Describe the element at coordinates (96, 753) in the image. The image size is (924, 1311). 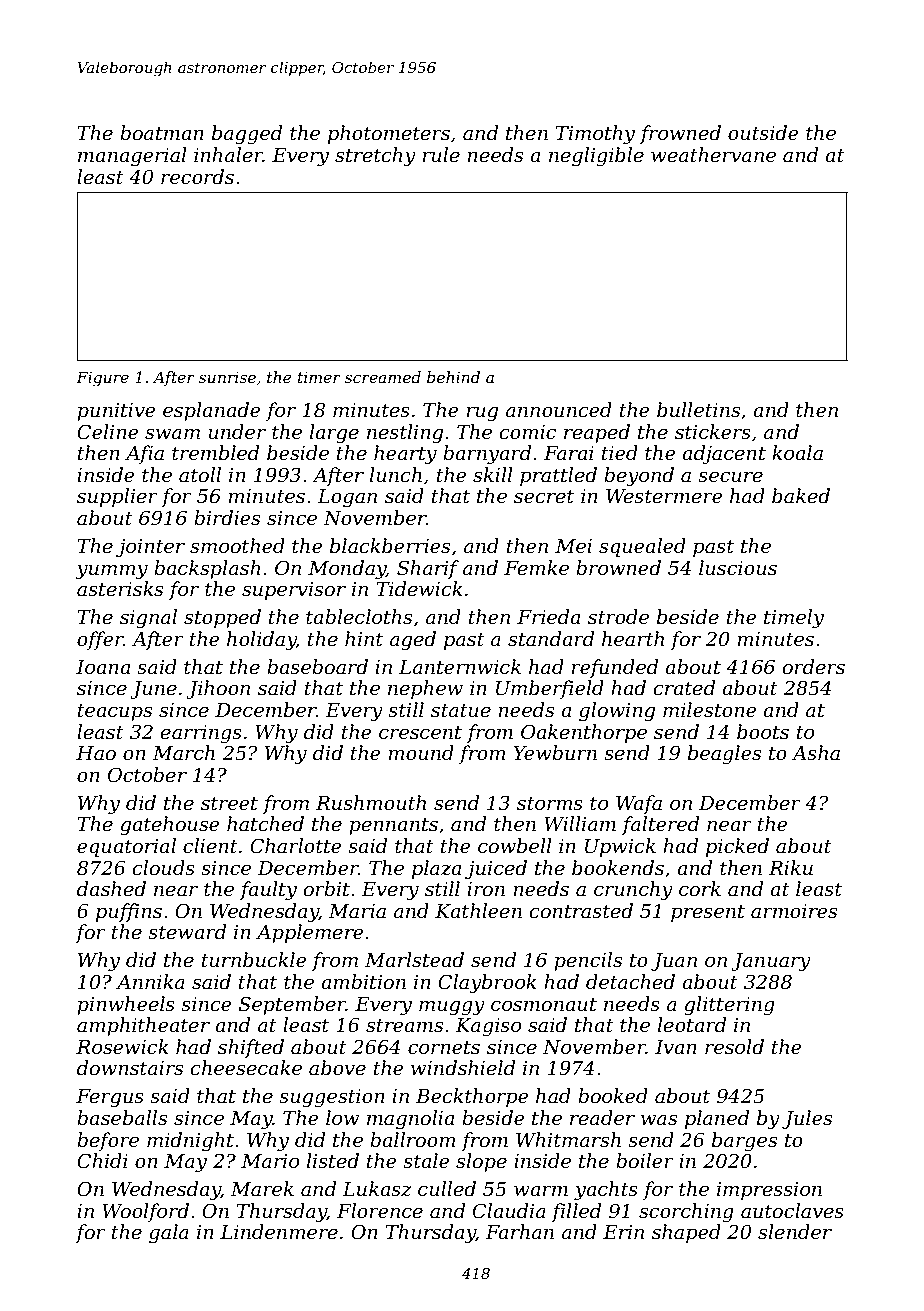
I see `Hao` at that location.
